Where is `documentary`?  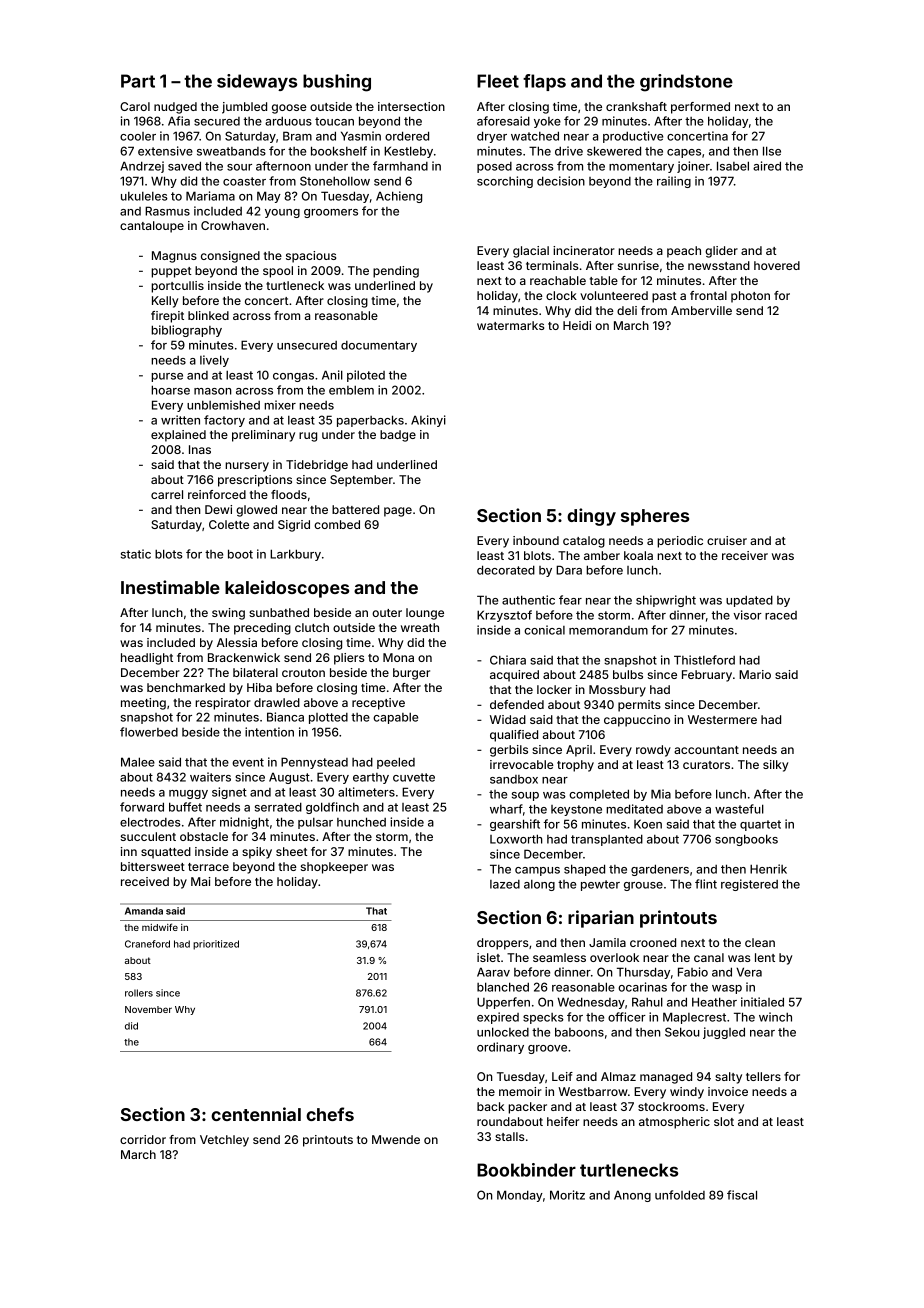 documentary is located at coordinates (379, 346).
